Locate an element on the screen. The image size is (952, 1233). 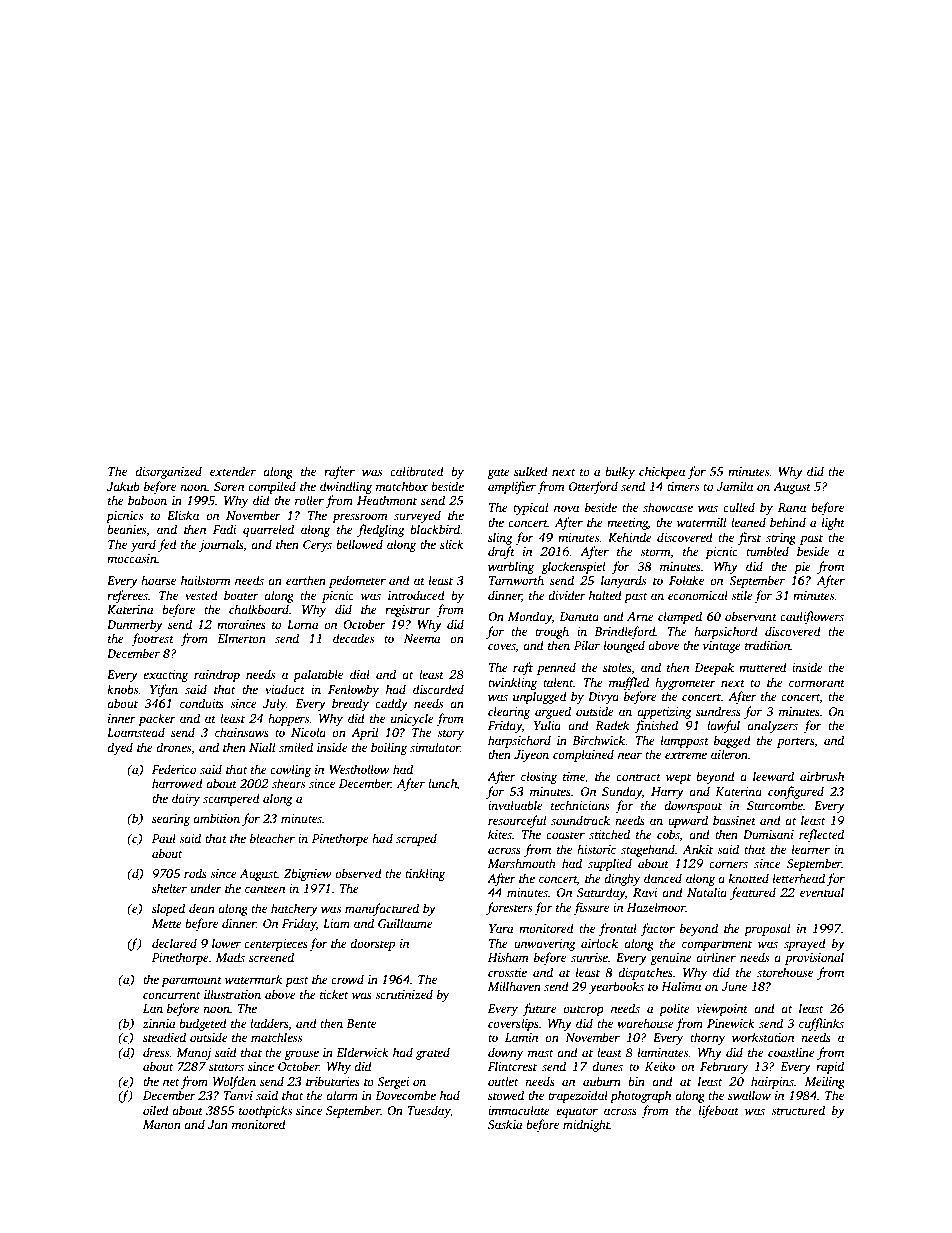
trough is located at coordinates (552, 632).
